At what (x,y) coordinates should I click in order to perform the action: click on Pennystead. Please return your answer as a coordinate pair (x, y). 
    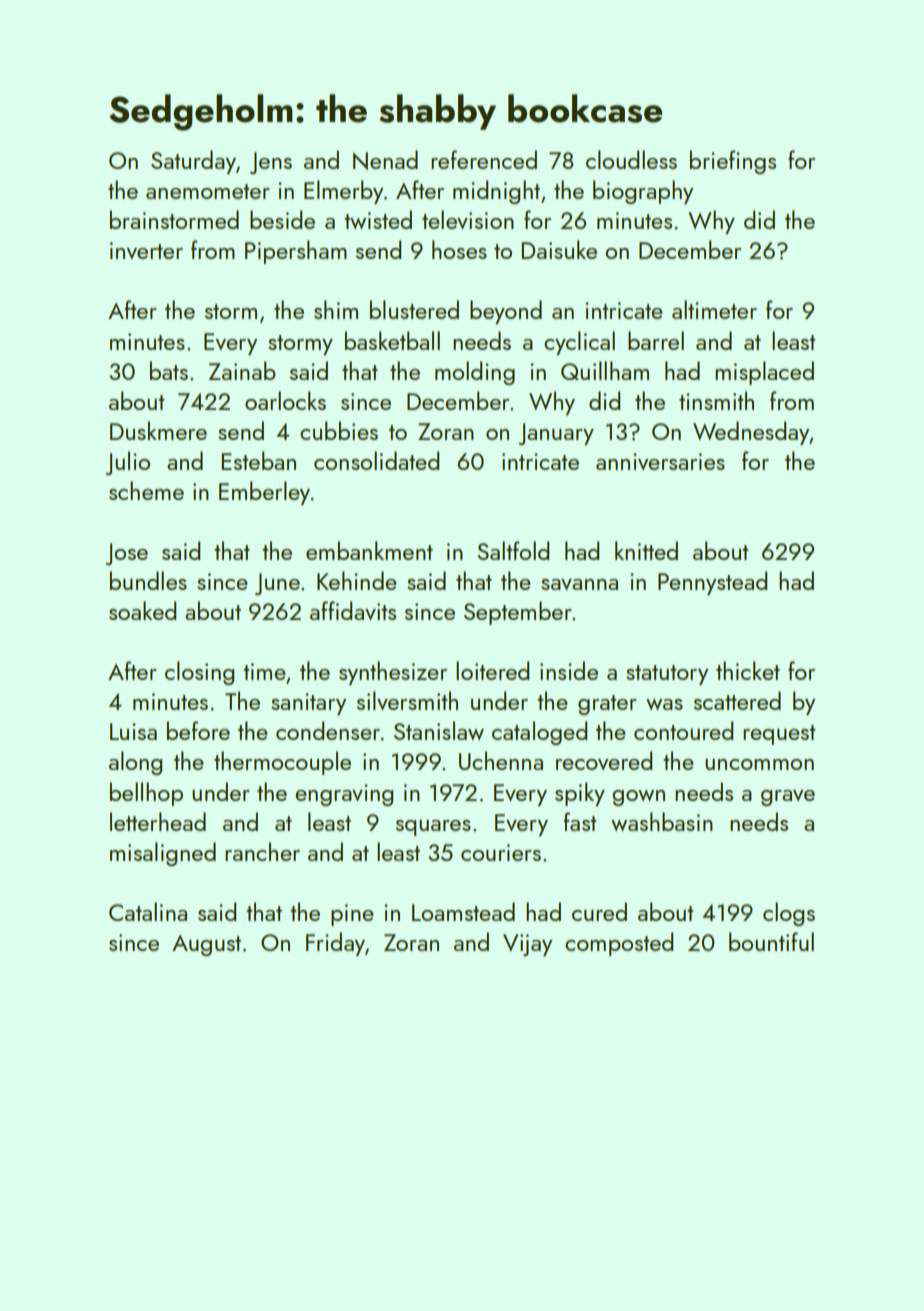
    Looking at the image, I should click on (712, 583).
